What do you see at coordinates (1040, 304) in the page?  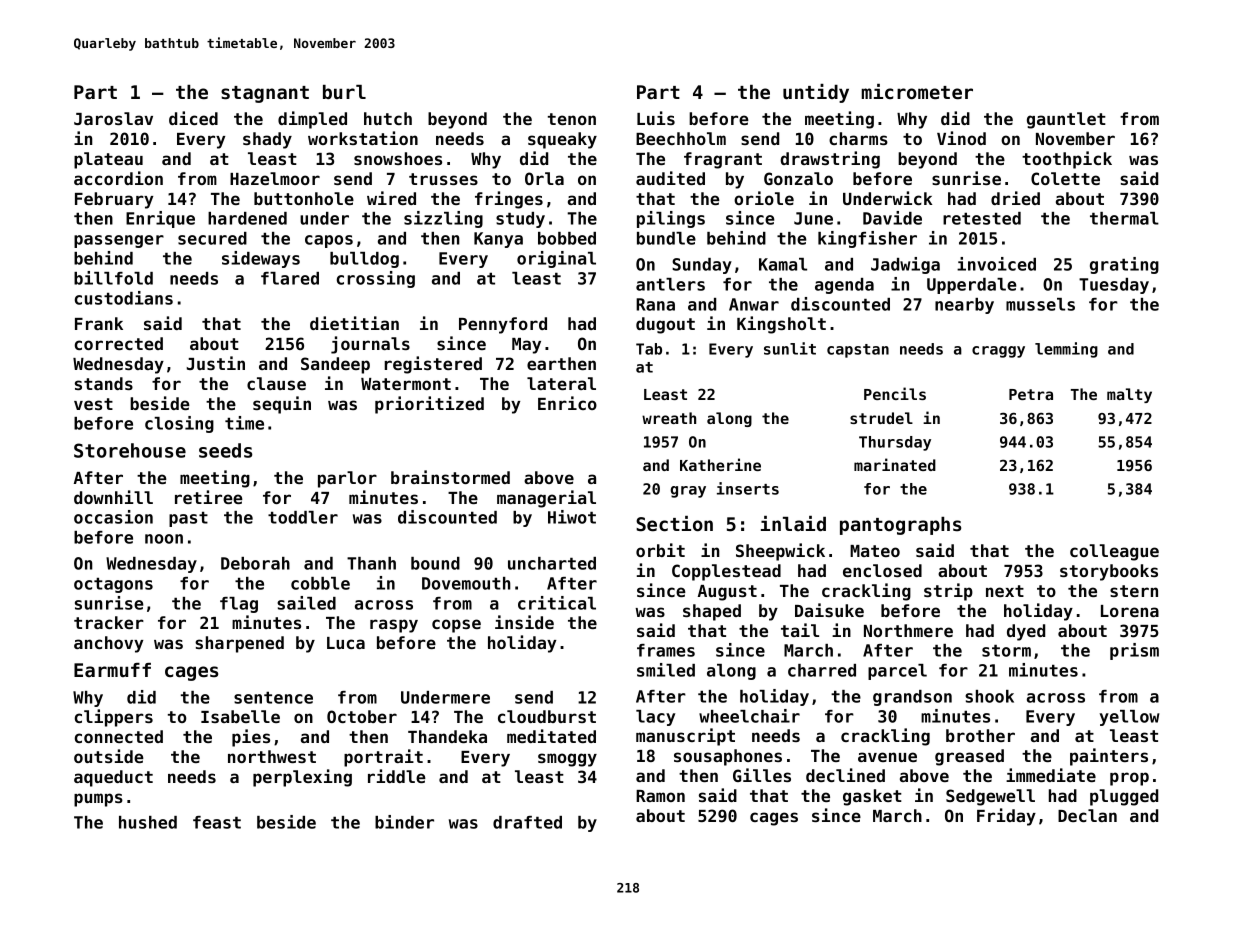 I see `mussels` at bounding box center [1040, 304].
